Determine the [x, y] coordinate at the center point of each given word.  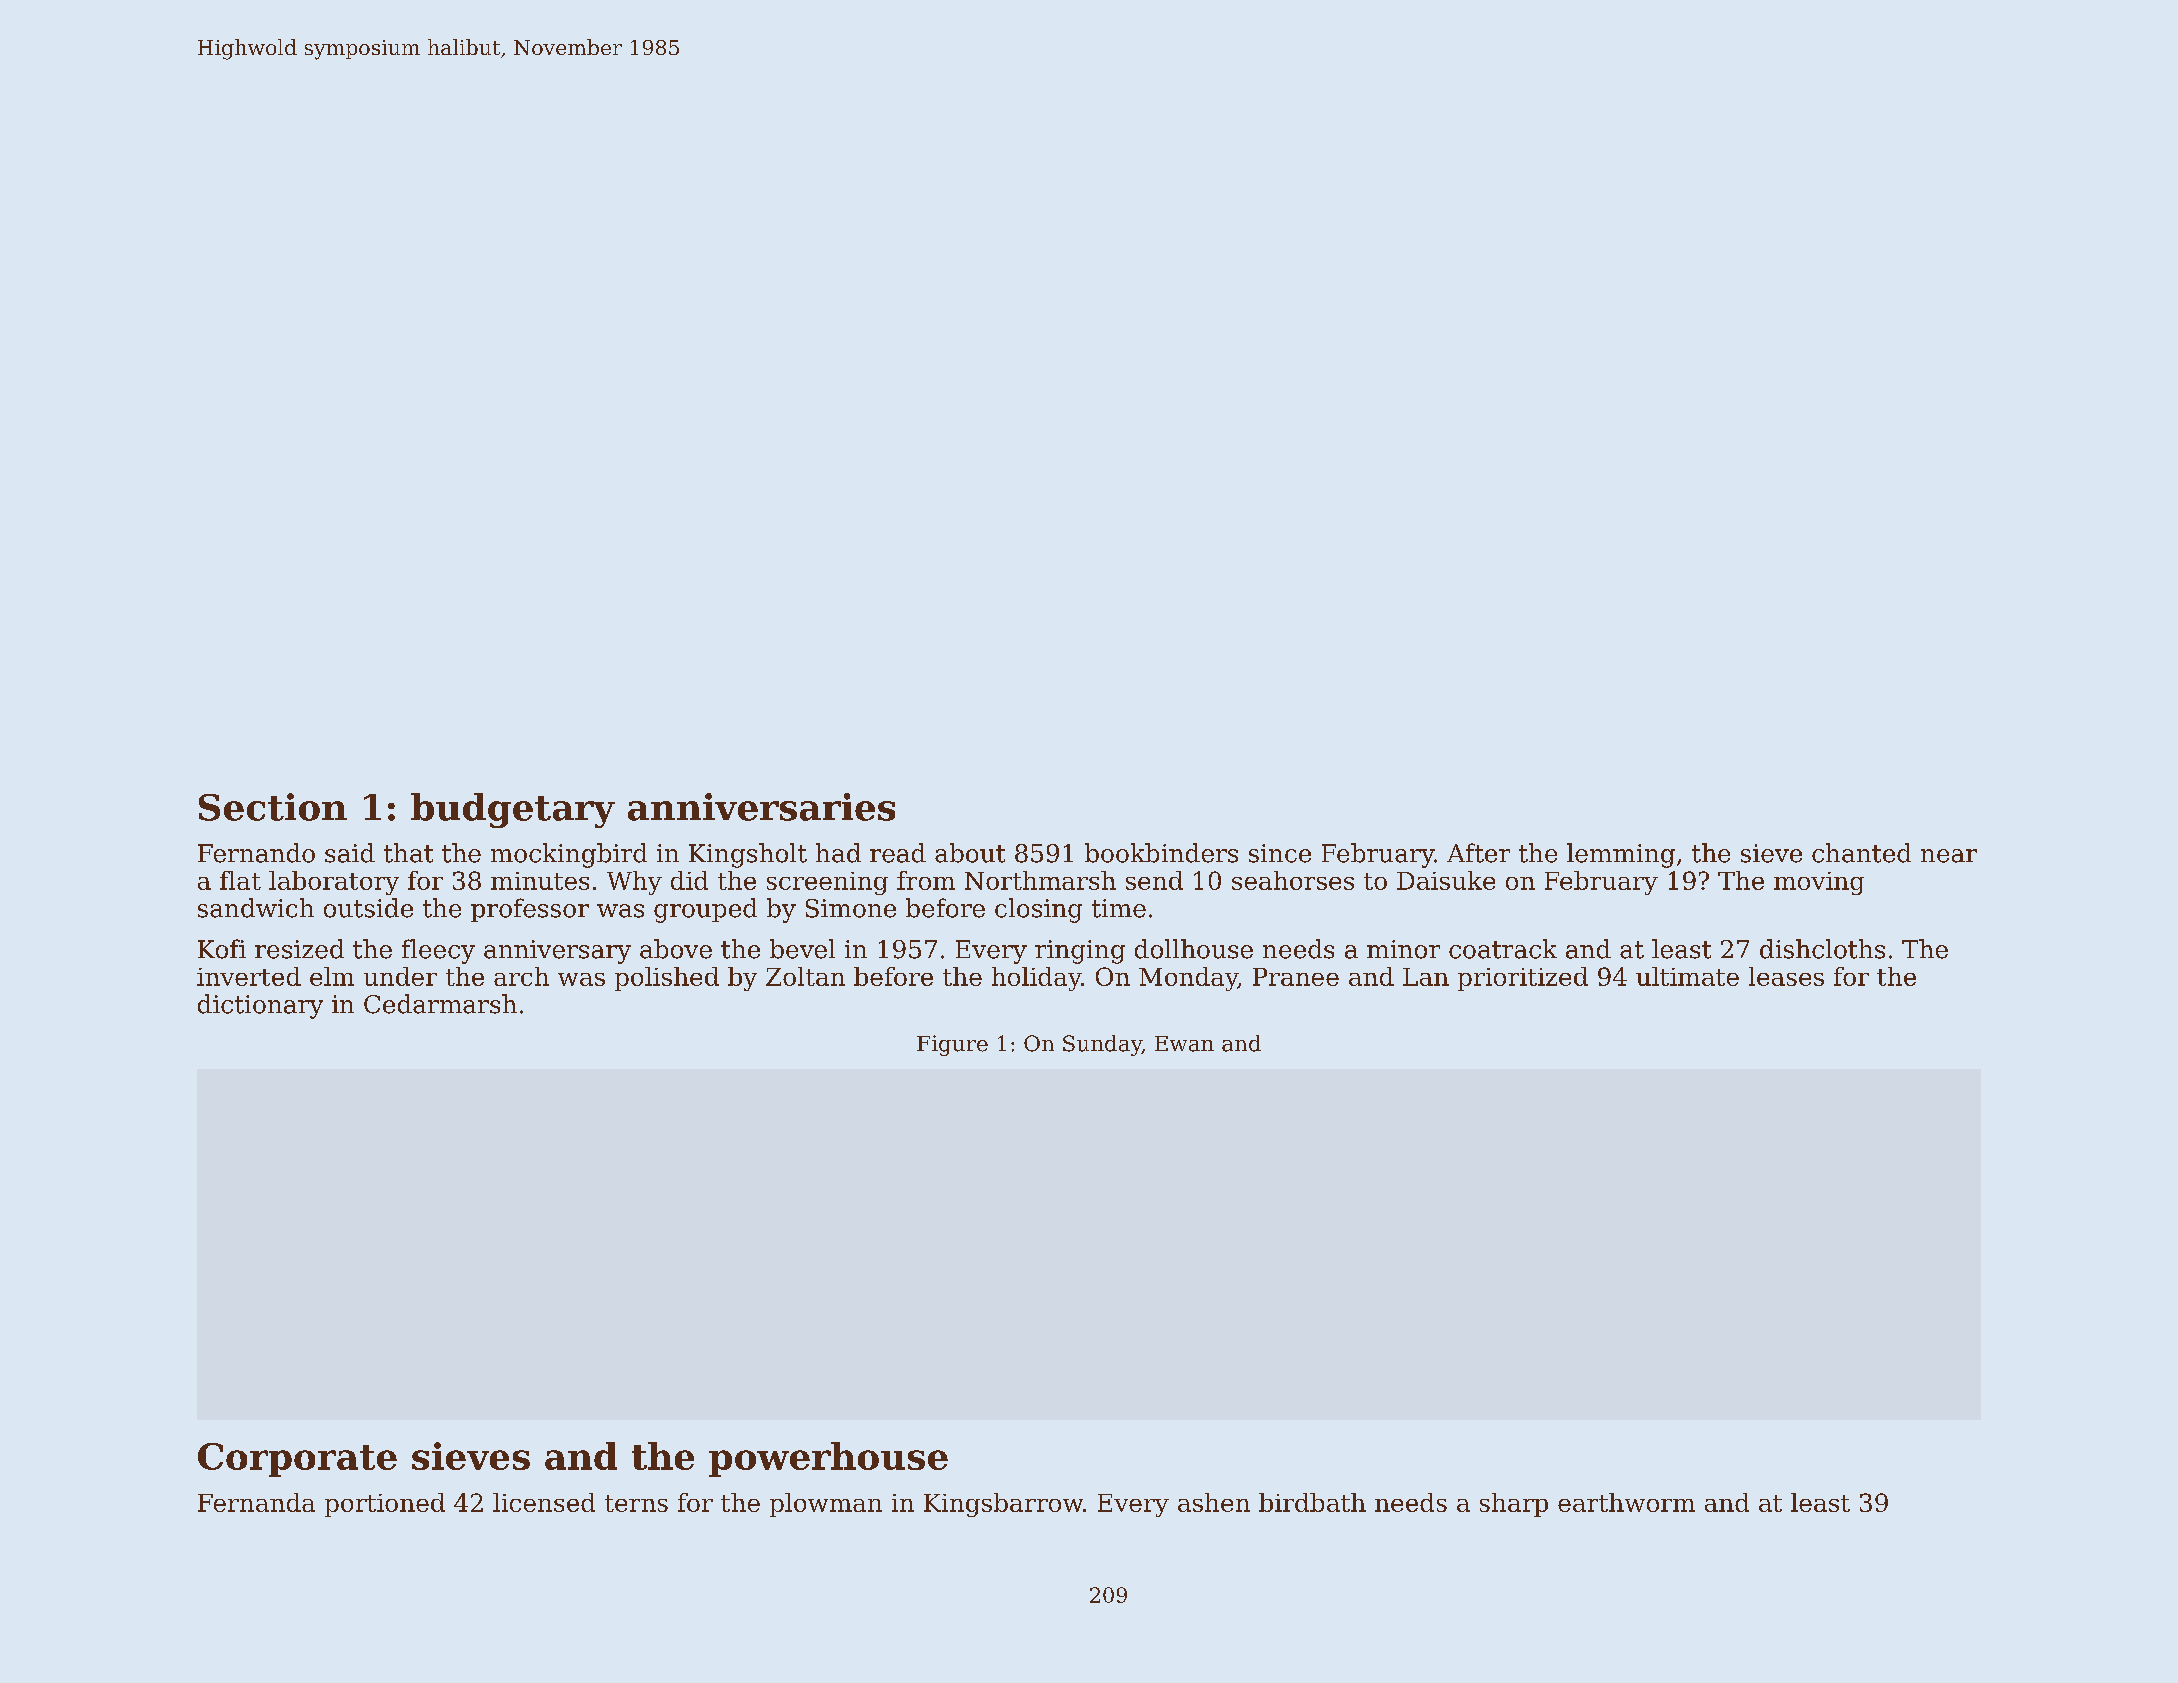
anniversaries [761, 807]
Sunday [1102, 1045]
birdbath [1312, 1502]
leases [1786, 976]
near [1949, 856]
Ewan [1184, 1044]
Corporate [297, 1460]
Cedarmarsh [440, 1004]
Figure [952, 1045]
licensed [544, 1502]
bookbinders [1161, 853]
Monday [1188, 979]
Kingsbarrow [1003, 1505]
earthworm [1626, 1502]
